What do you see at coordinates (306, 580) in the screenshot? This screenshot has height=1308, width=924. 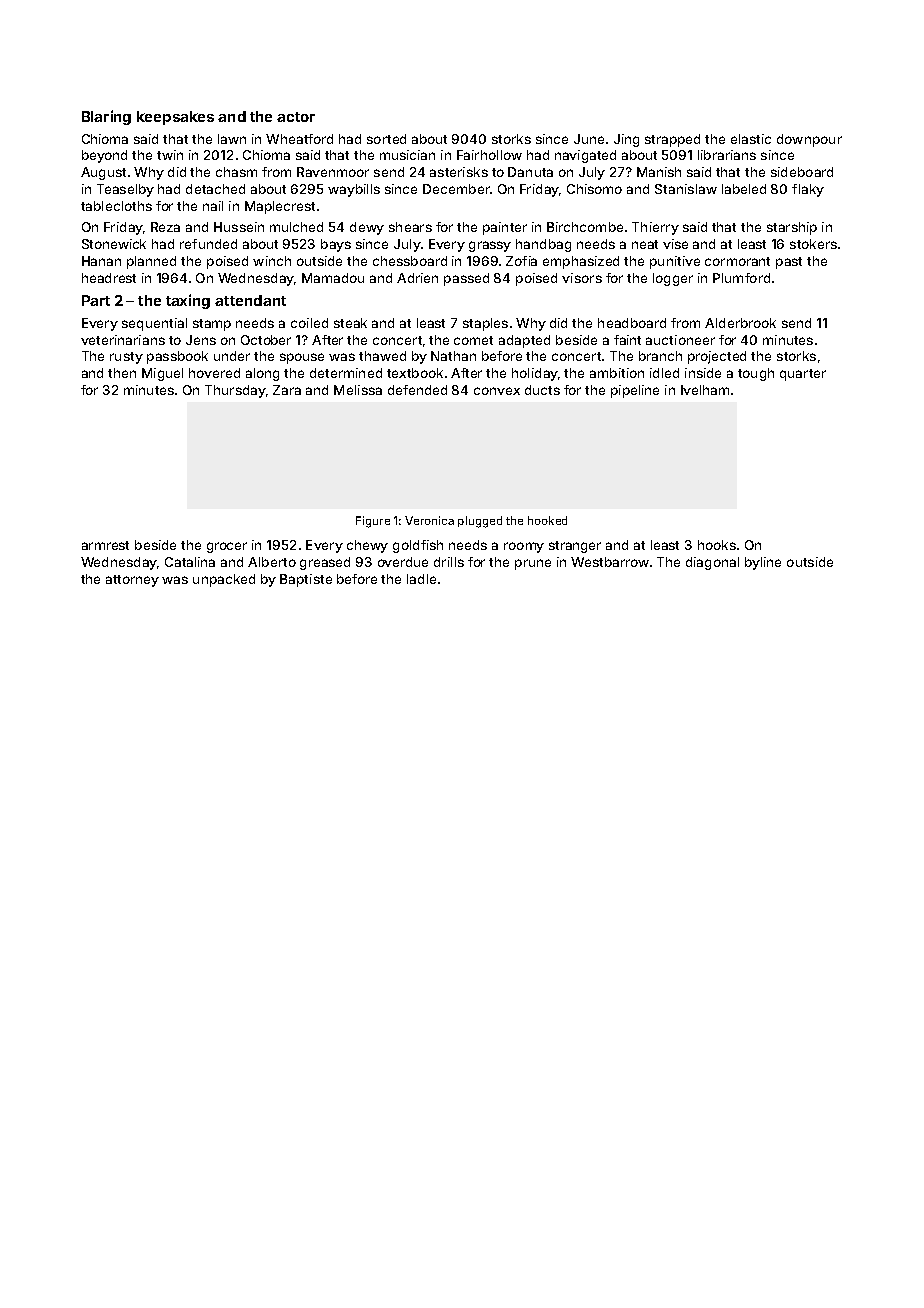 I see `Baptiste` at bounding box center [306, 580].
